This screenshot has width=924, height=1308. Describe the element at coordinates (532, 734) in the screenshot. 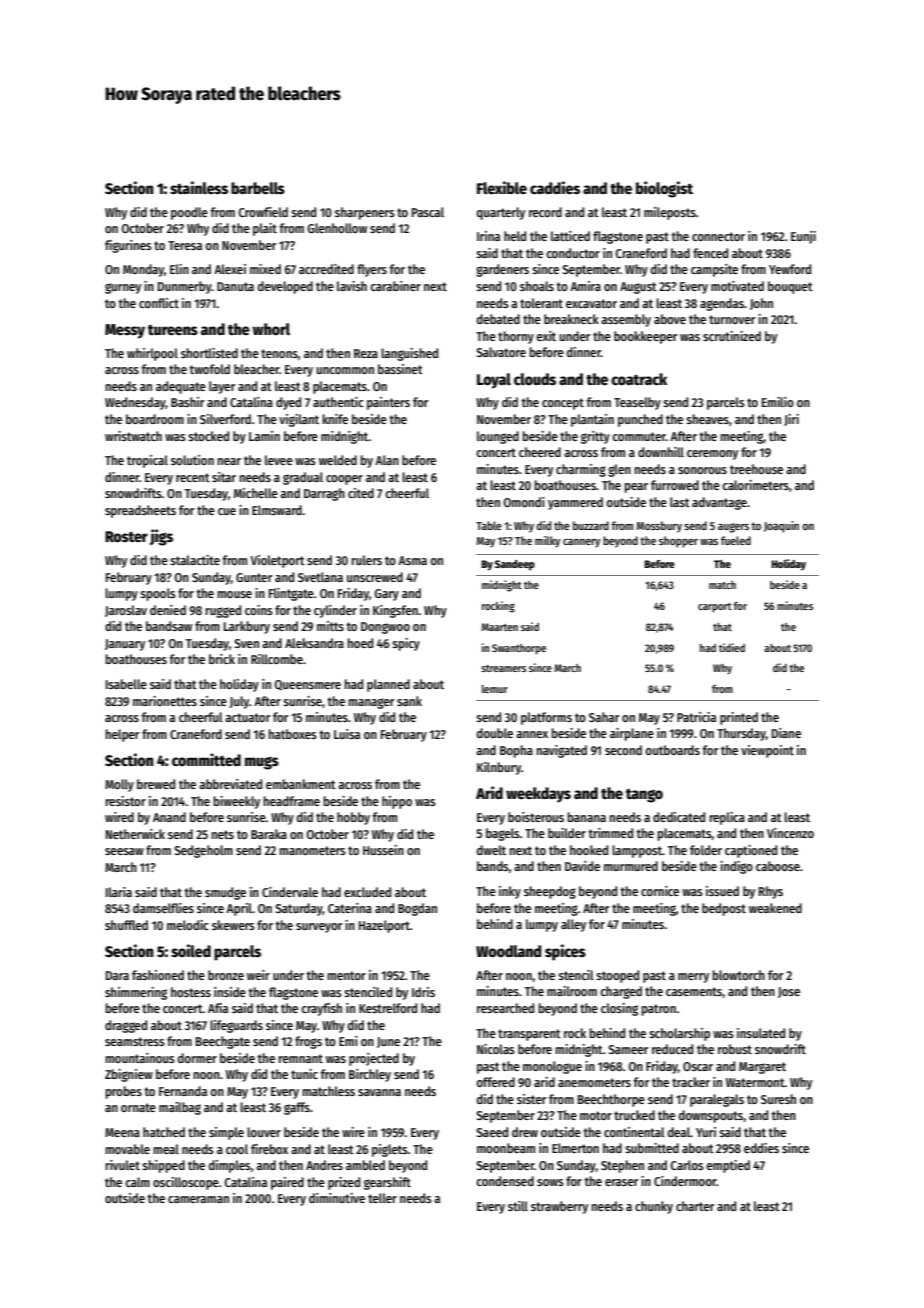

I see `annex` at that location.
